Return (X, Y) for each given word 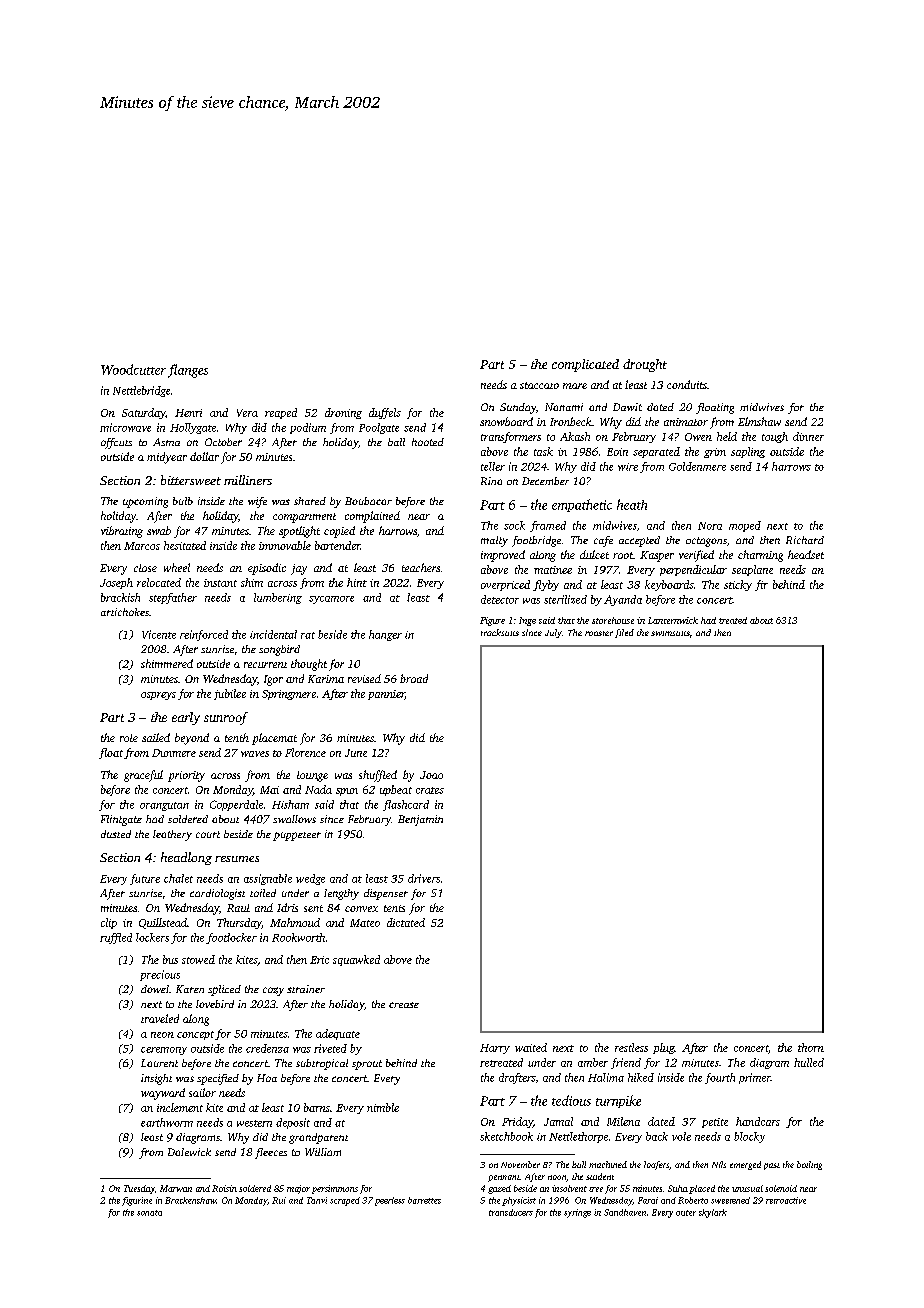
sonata (149, 1213)
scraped (345, 1201)
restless (631, 1047)
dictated (406, 922)
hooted (428, 442)
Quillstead (163, 923)
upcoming (145, 502)
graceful (143, 776)
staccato (539, 385)
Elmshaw (759, 421)
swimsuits (670, 633)
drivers (424, 878)
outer (686, 1213)
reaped (281, 413)
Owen (698, 437)
